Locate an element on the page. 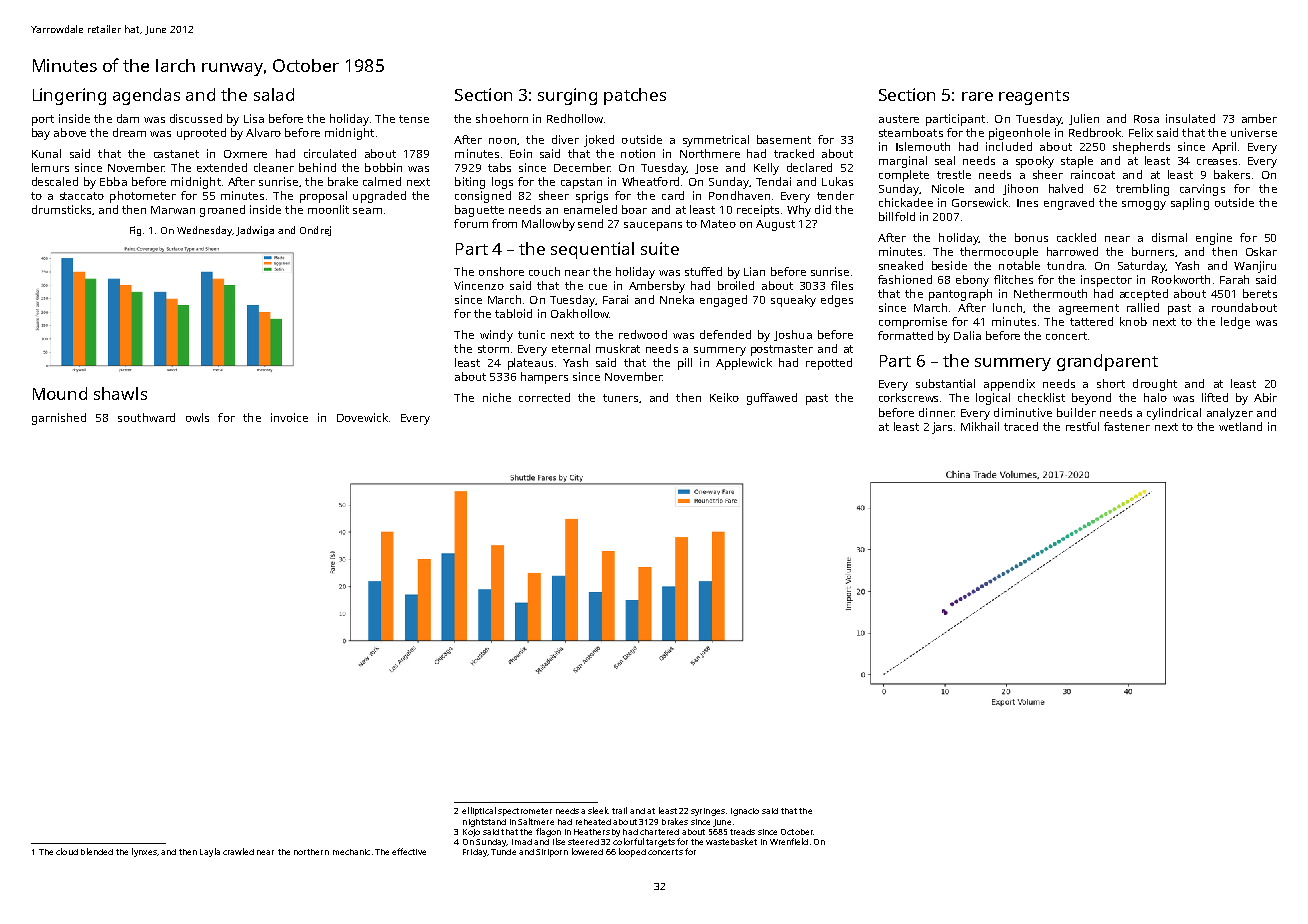 Image resolution: width=1308 pixels, height=924 pixels. sprigs is located at coordinates (592, 197).
